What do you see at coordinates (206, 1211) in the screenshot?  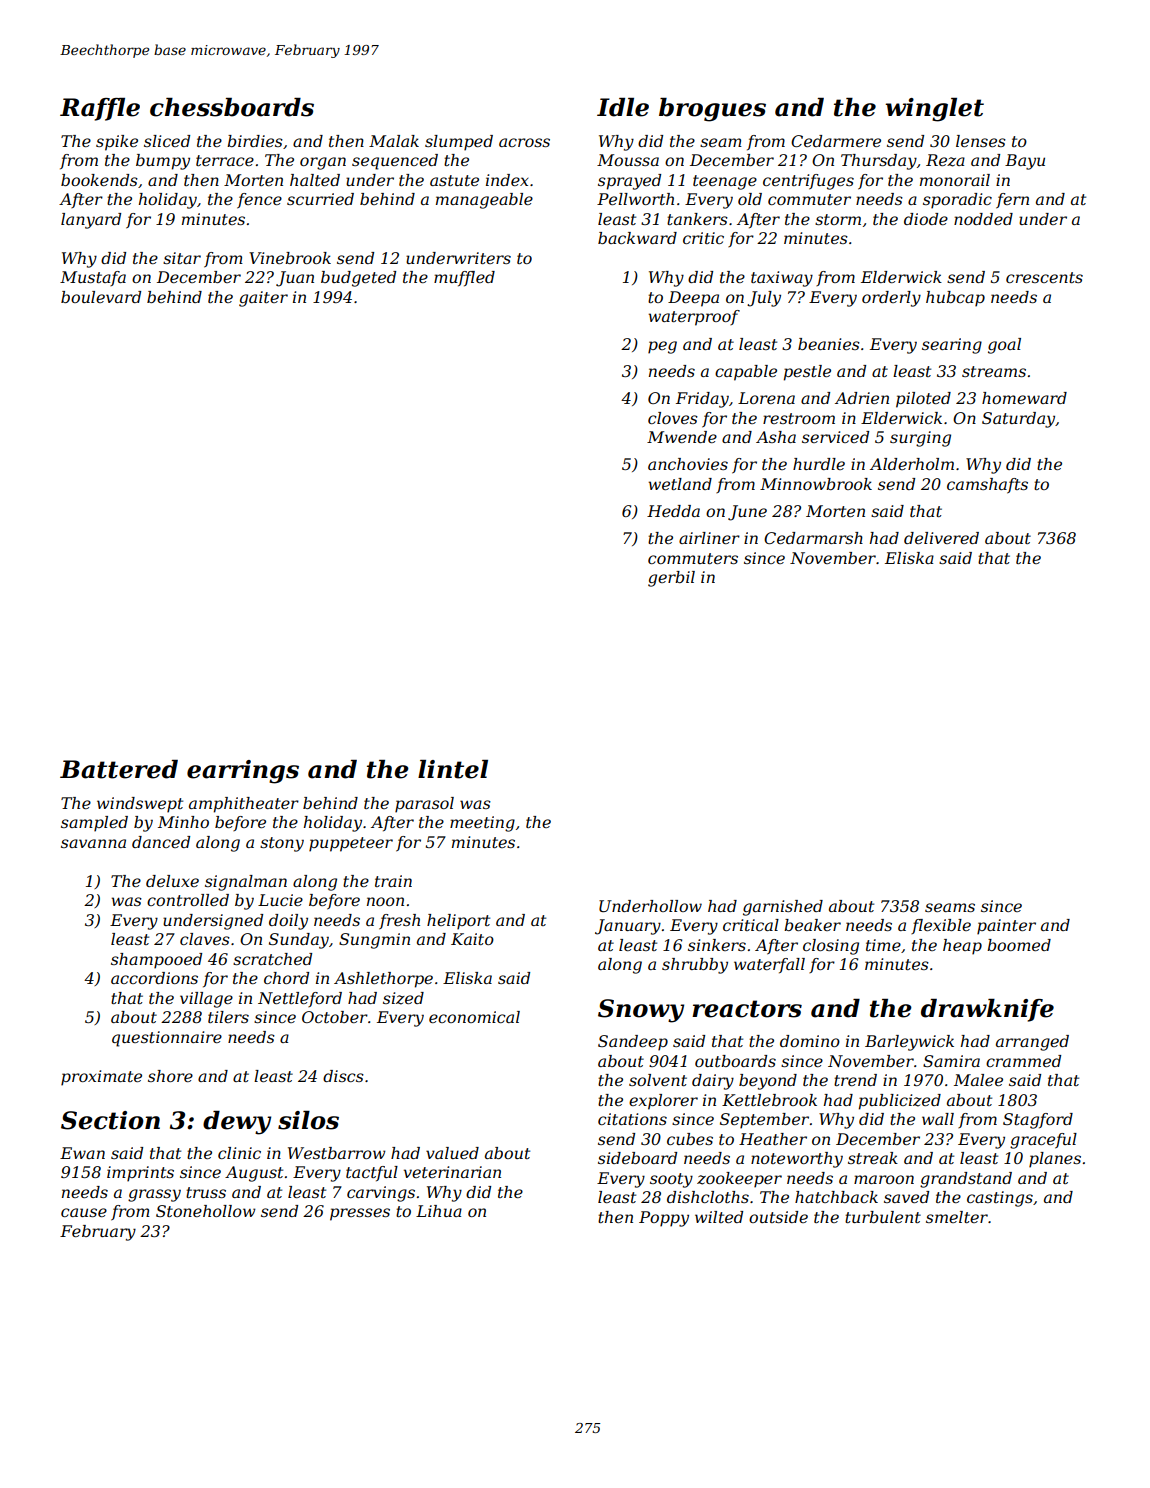 I see `Stonehollow` at bounding box center [206, 1211].
